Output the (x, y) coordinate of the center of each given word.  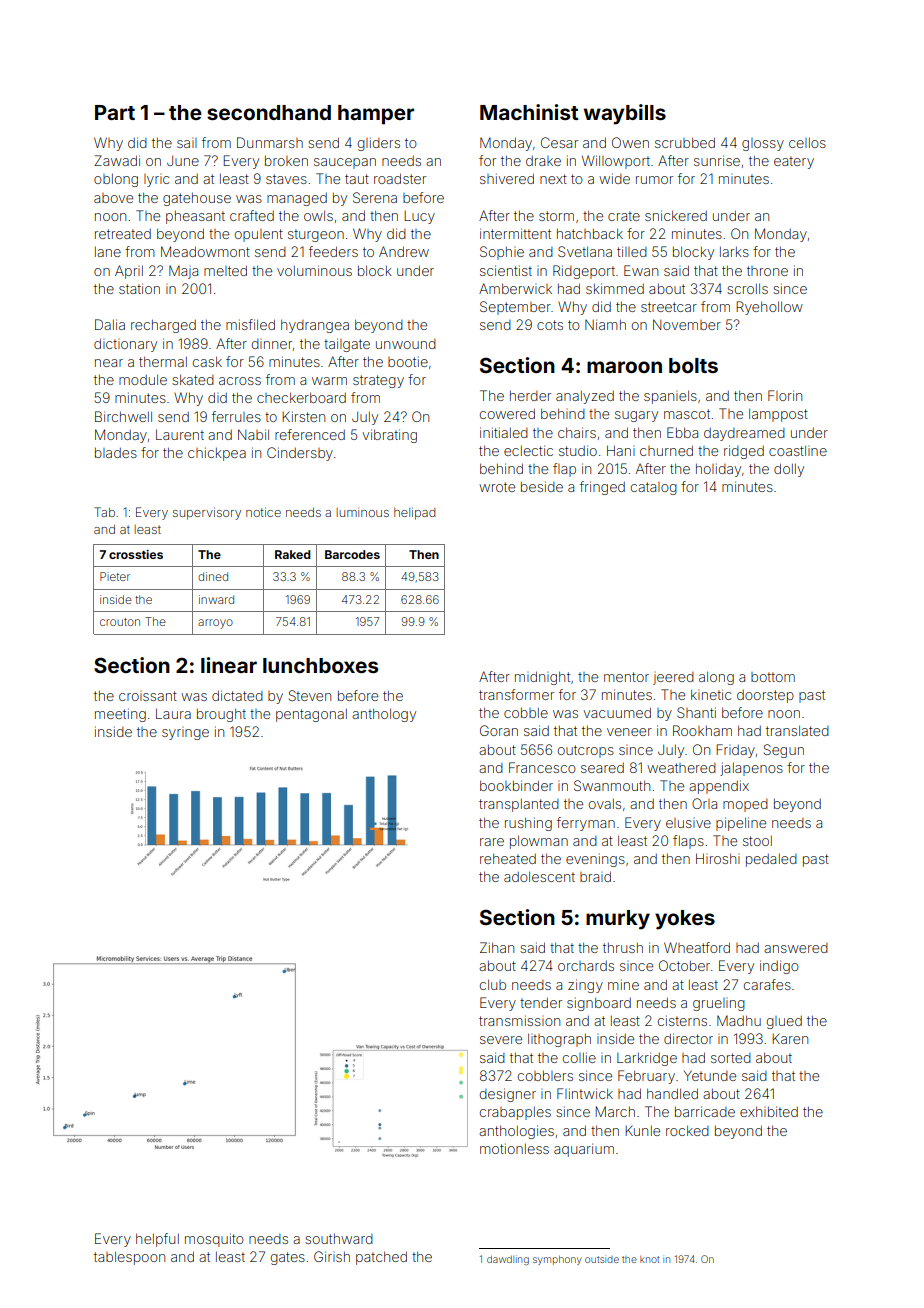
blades (116, 453)
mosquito (214, 1240)
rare (492, 842)
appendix (719, 787)
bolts (693, 365)
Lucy (419, 217)
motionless (514, 1148)
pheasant (195, 217)
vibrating (389, 436)
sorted (731, 1058)
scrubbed (685, 142)
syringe (185, 733)
